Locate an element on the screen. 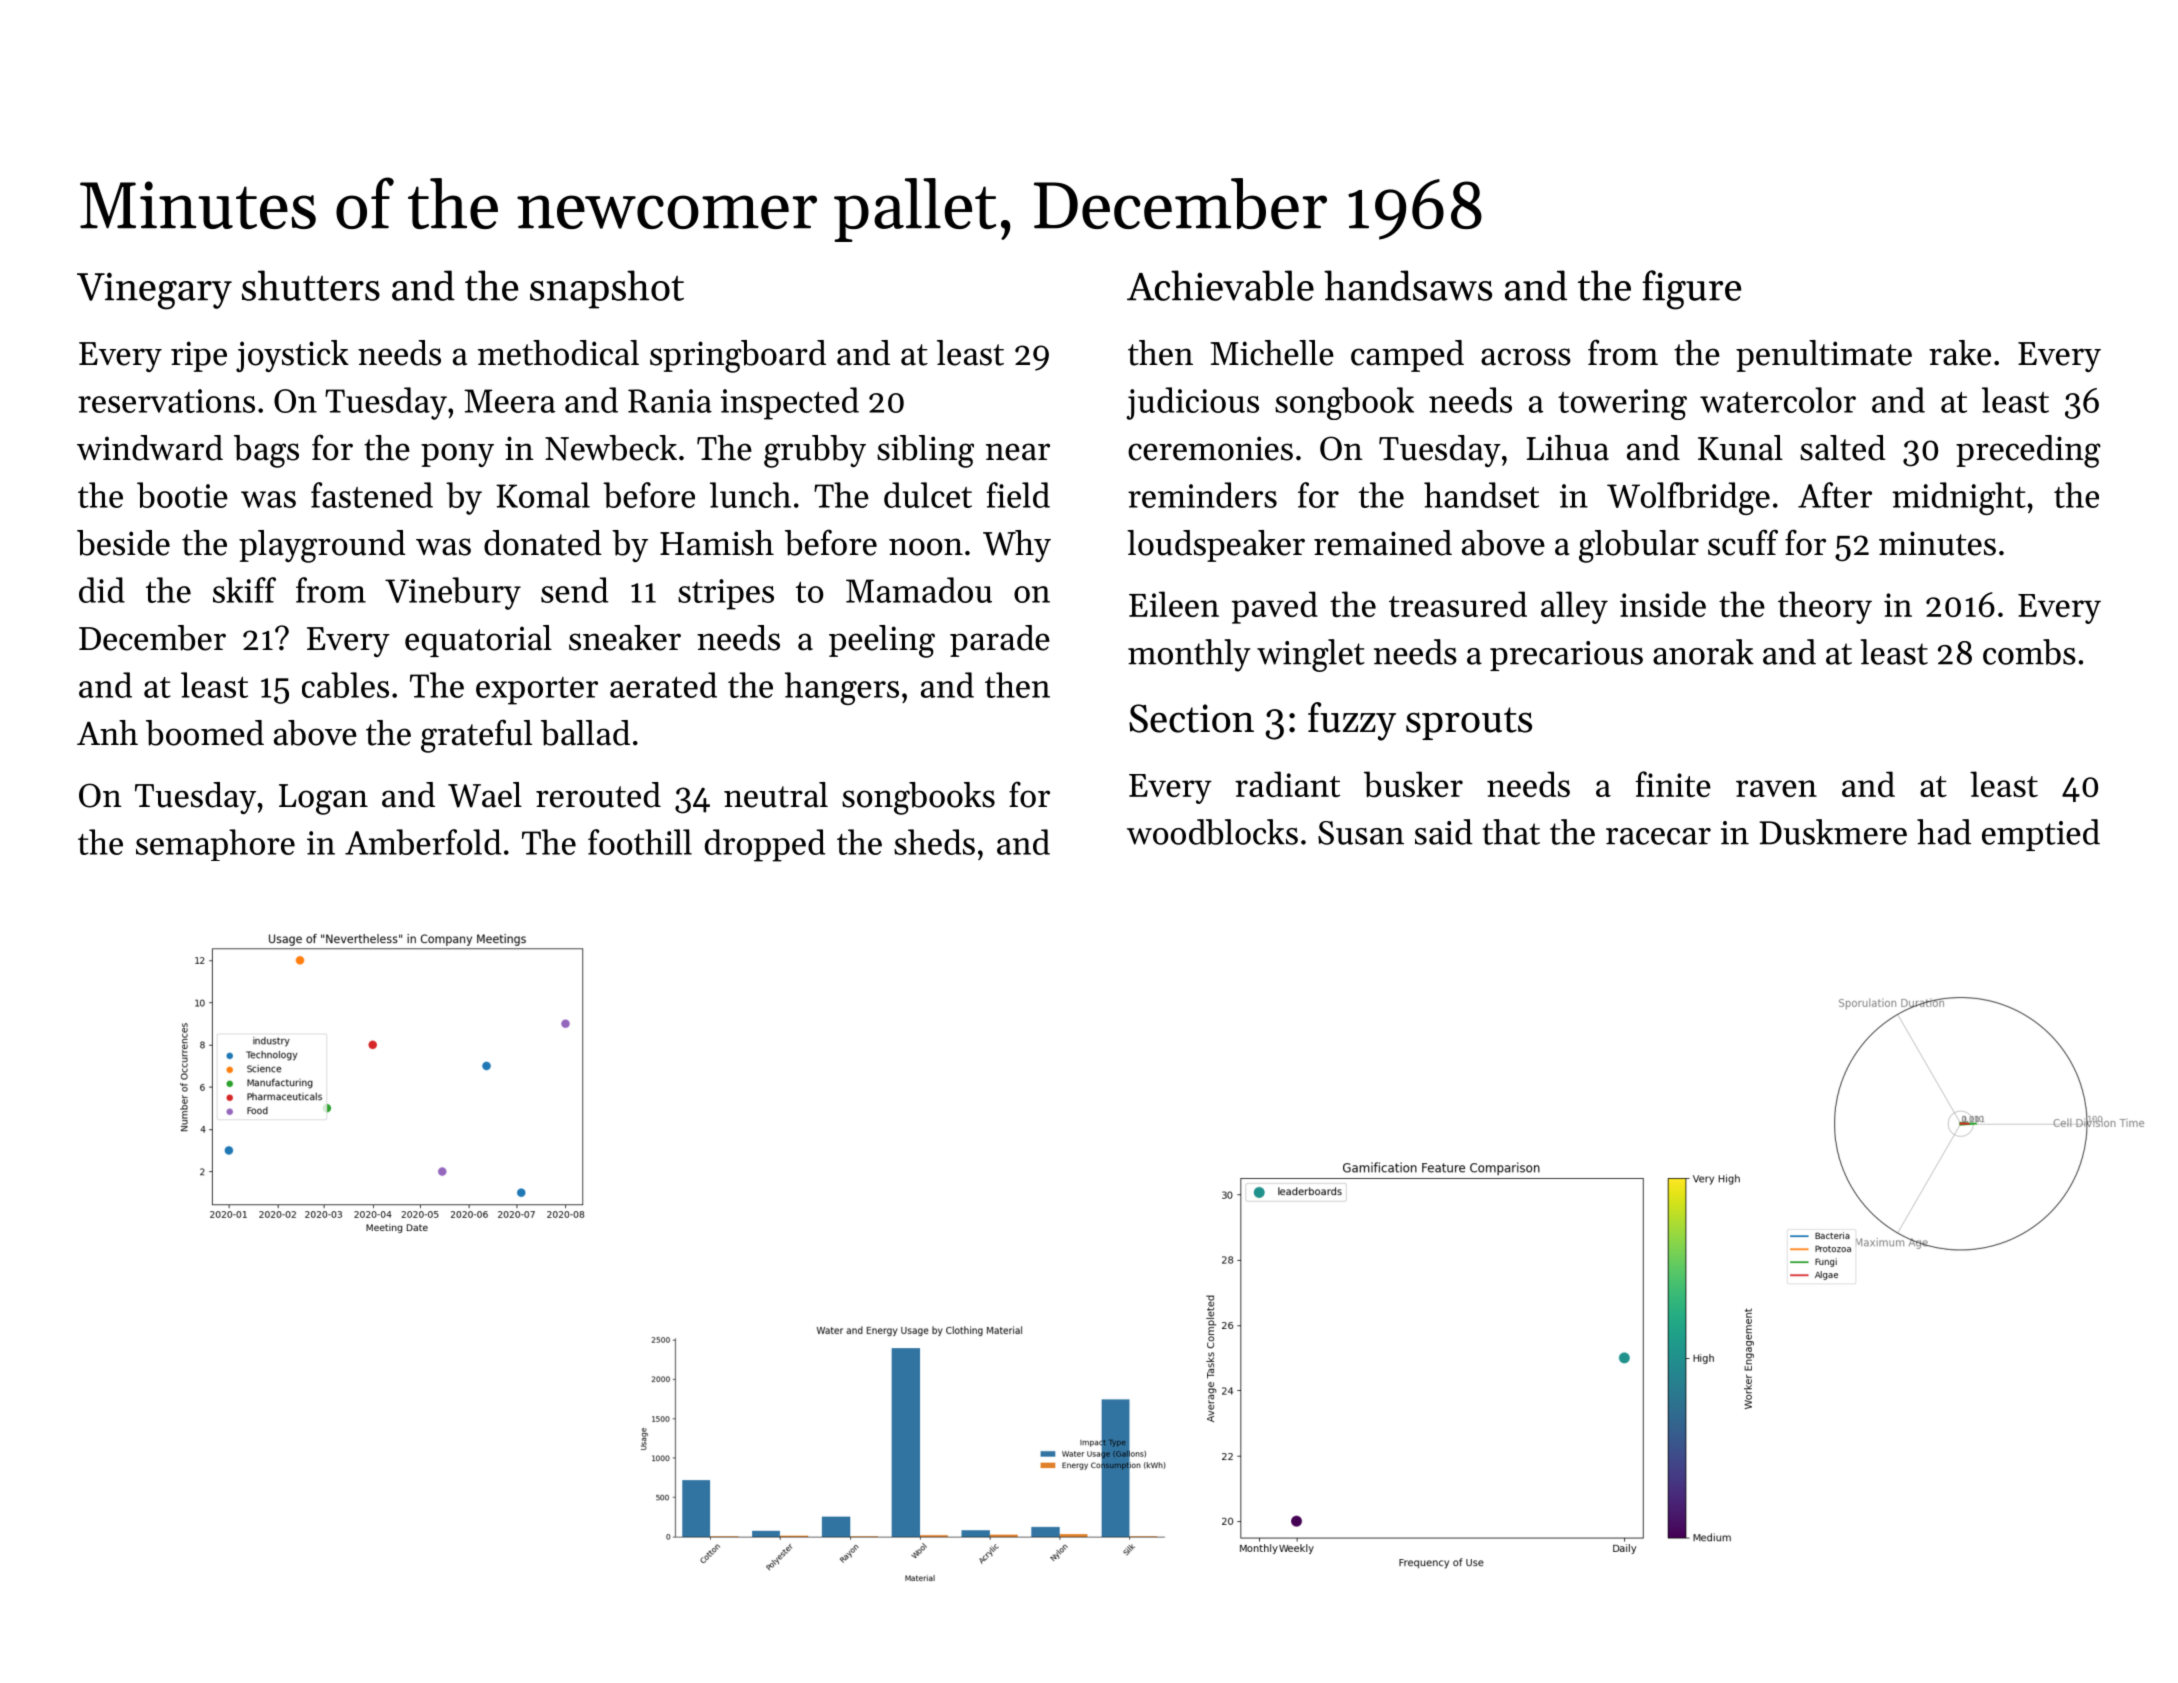  semaphore is located at coordinates (215, 845).
